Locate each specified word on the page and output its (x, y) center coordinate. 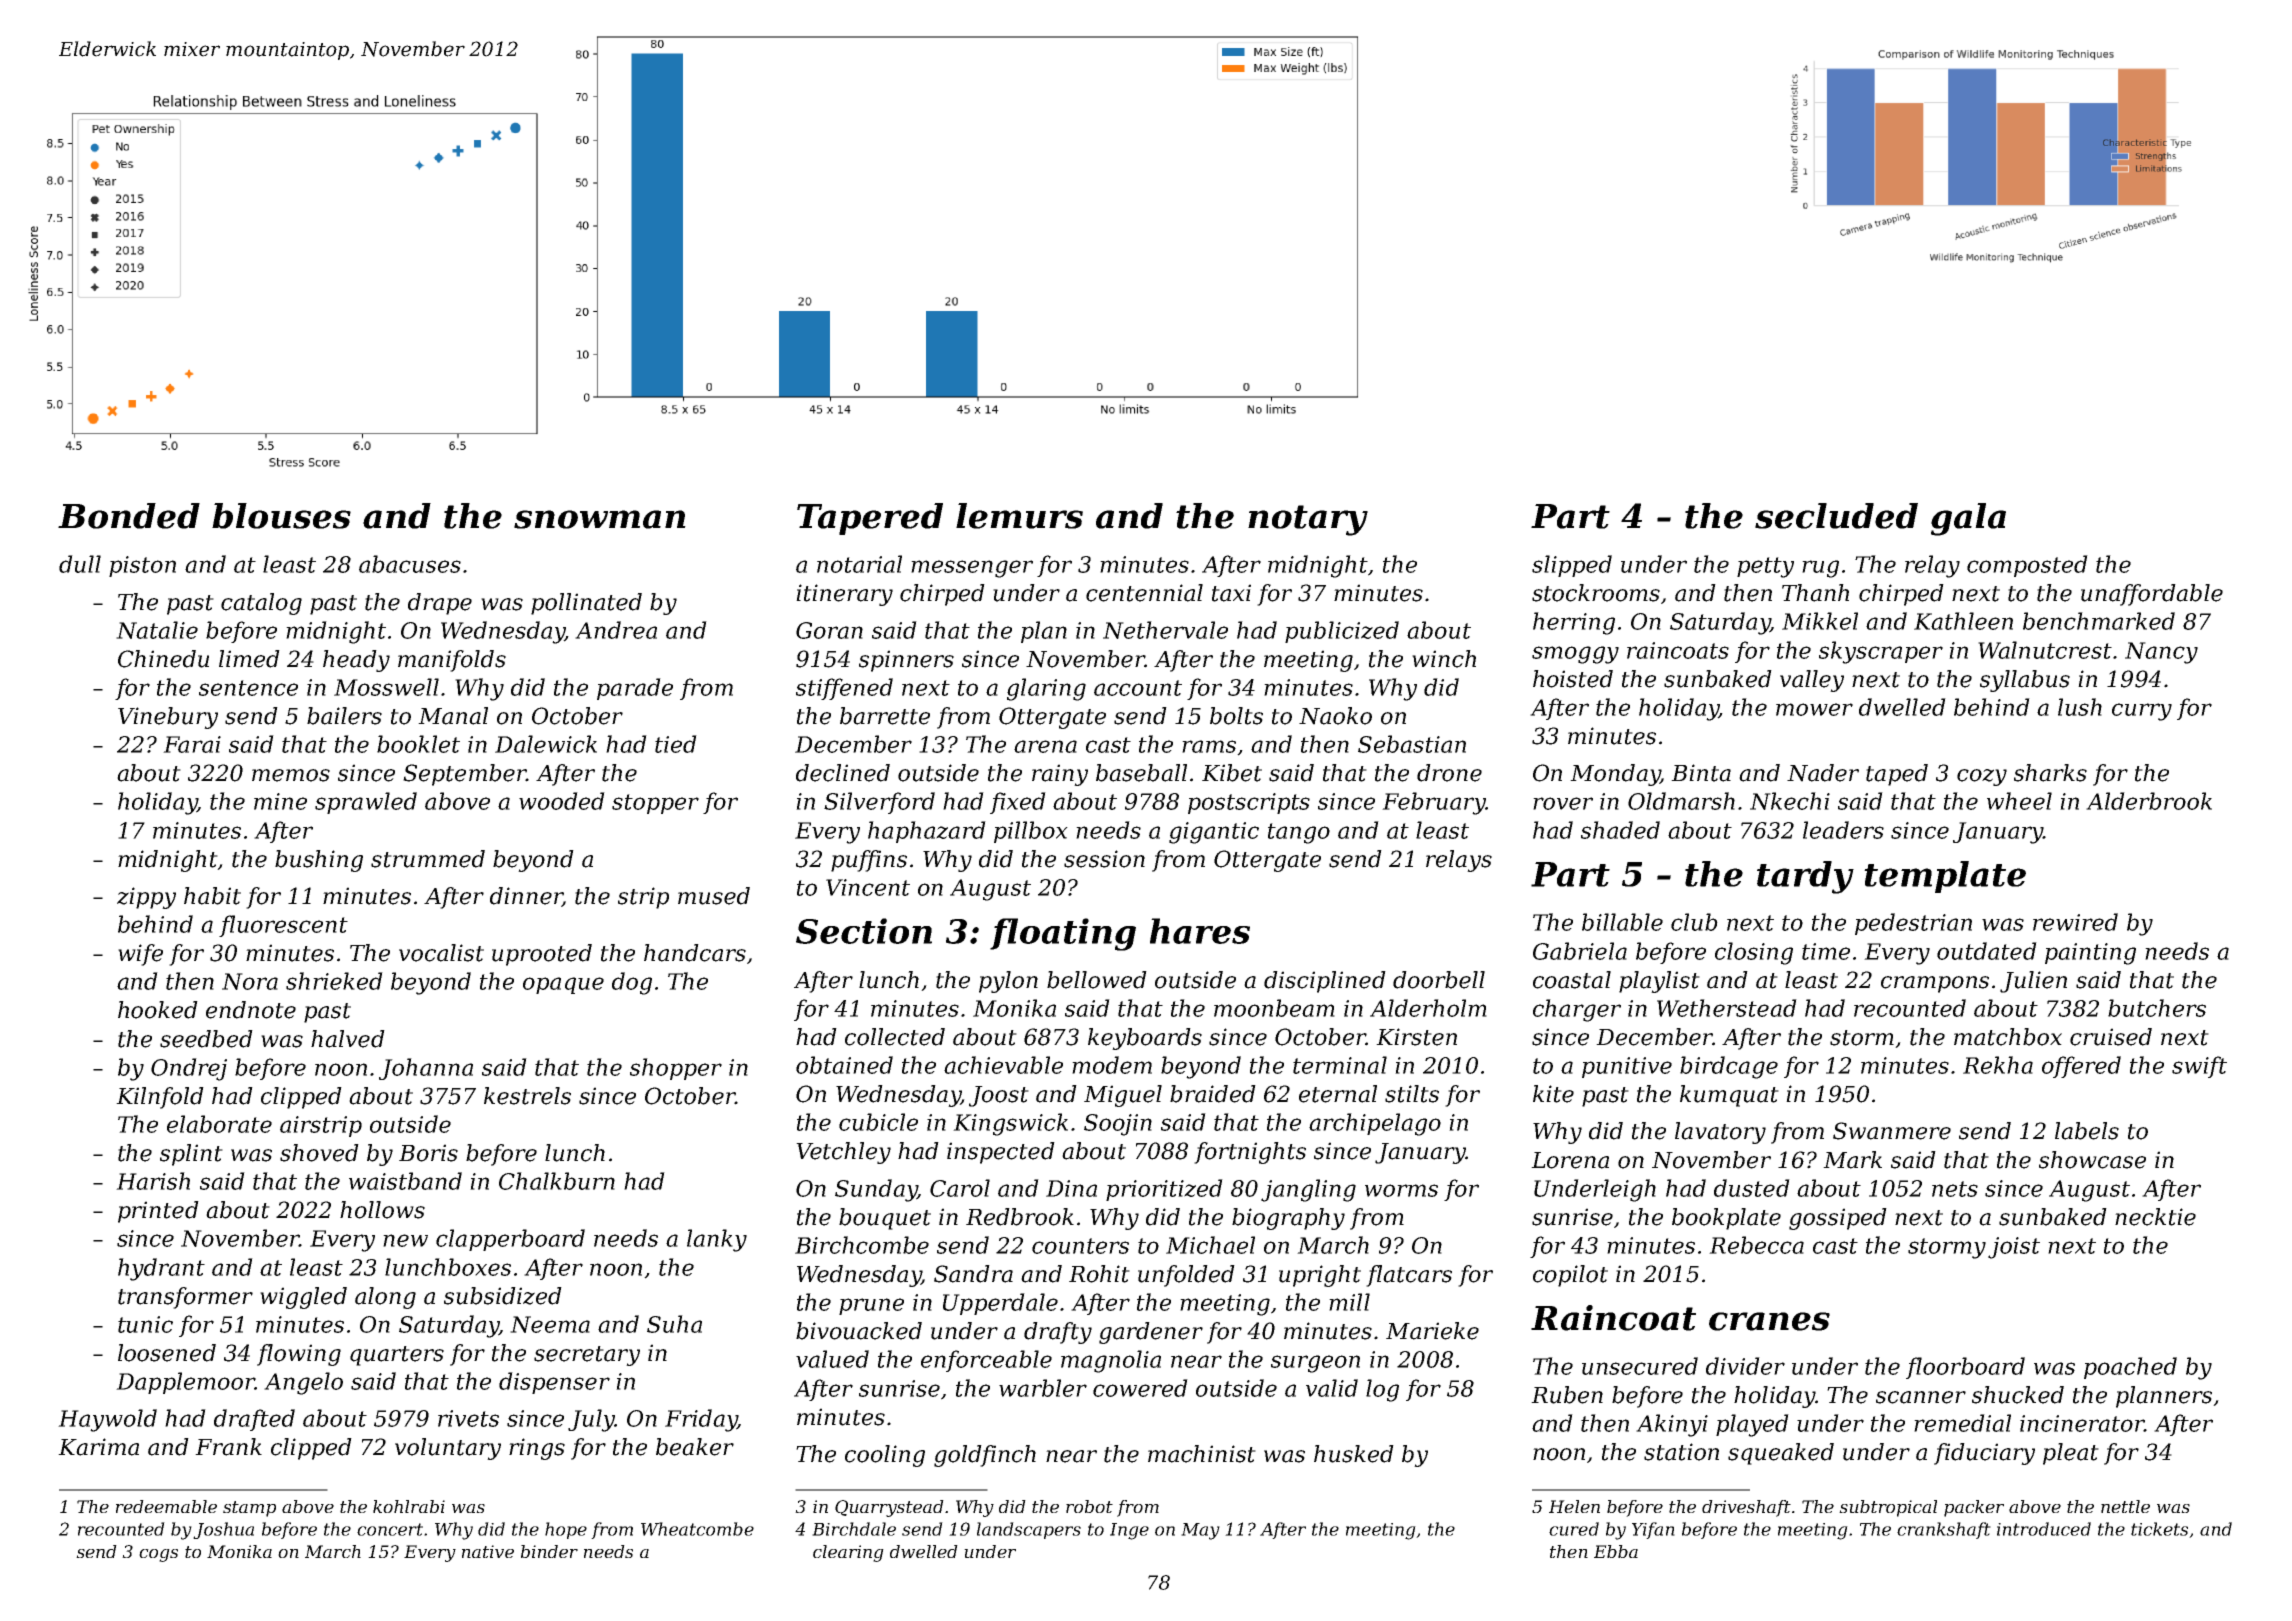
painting (2090, 954)
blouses (281, 516)
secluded (1836, 516)
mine (280, 801)
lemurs (1019, 516)
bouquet (885, 1219)
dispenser (554, 1383)
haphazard (927, 832)
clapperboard (510, 1240)
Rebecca (1756, 1245)
